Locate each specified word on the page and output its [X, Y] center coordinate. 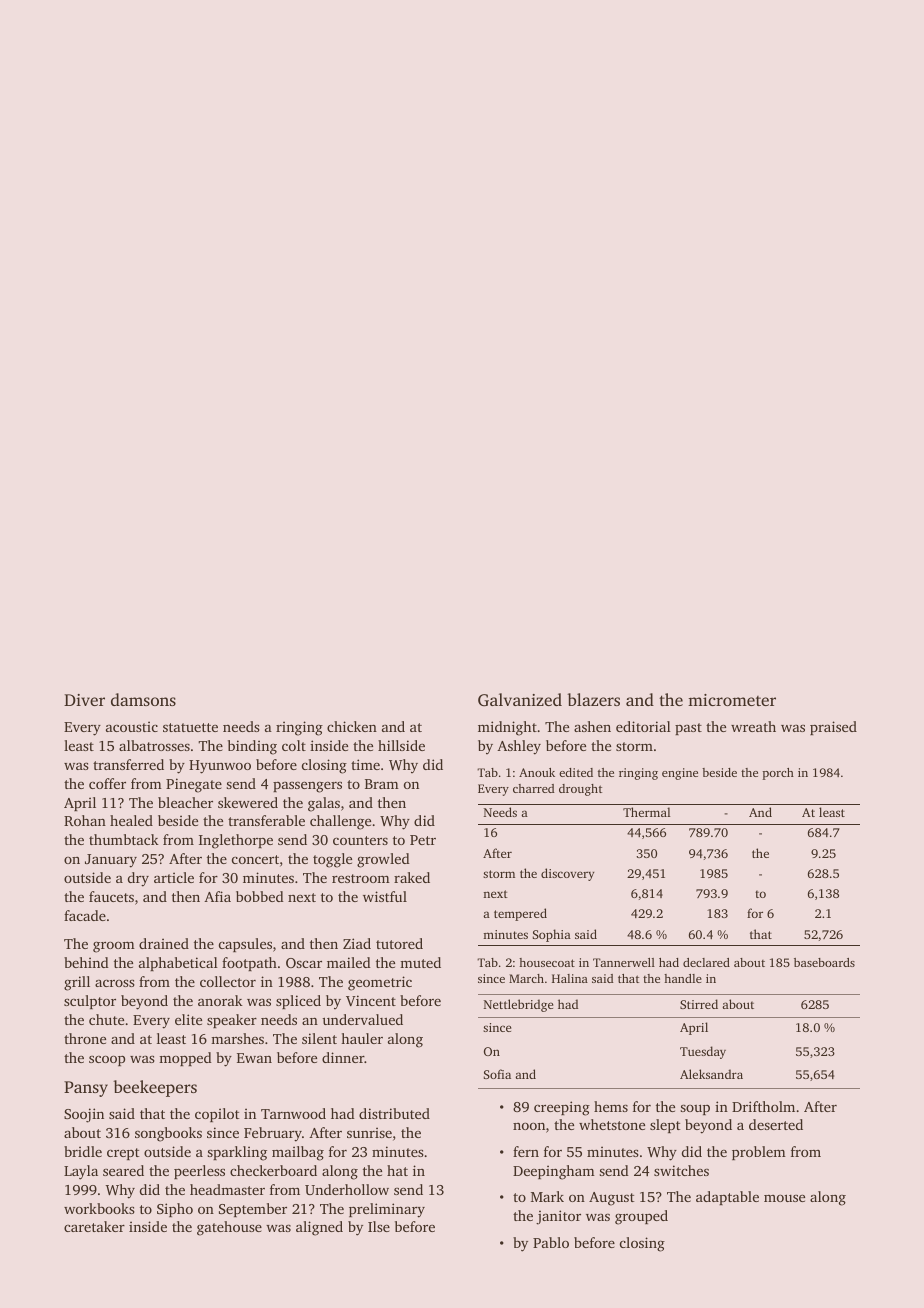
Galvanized [520, 700]
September [253, 1210]
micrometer [732, 700]
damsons [143, 699]
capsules [245, 945]
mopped [185, 1059]
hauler [362, 1038]
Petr [423, 840]
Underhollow [347, 1189]
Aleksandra [711, 1074]
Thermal [647, 812]
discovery [567, 874]
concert [255, 859]
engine [680, 774]
